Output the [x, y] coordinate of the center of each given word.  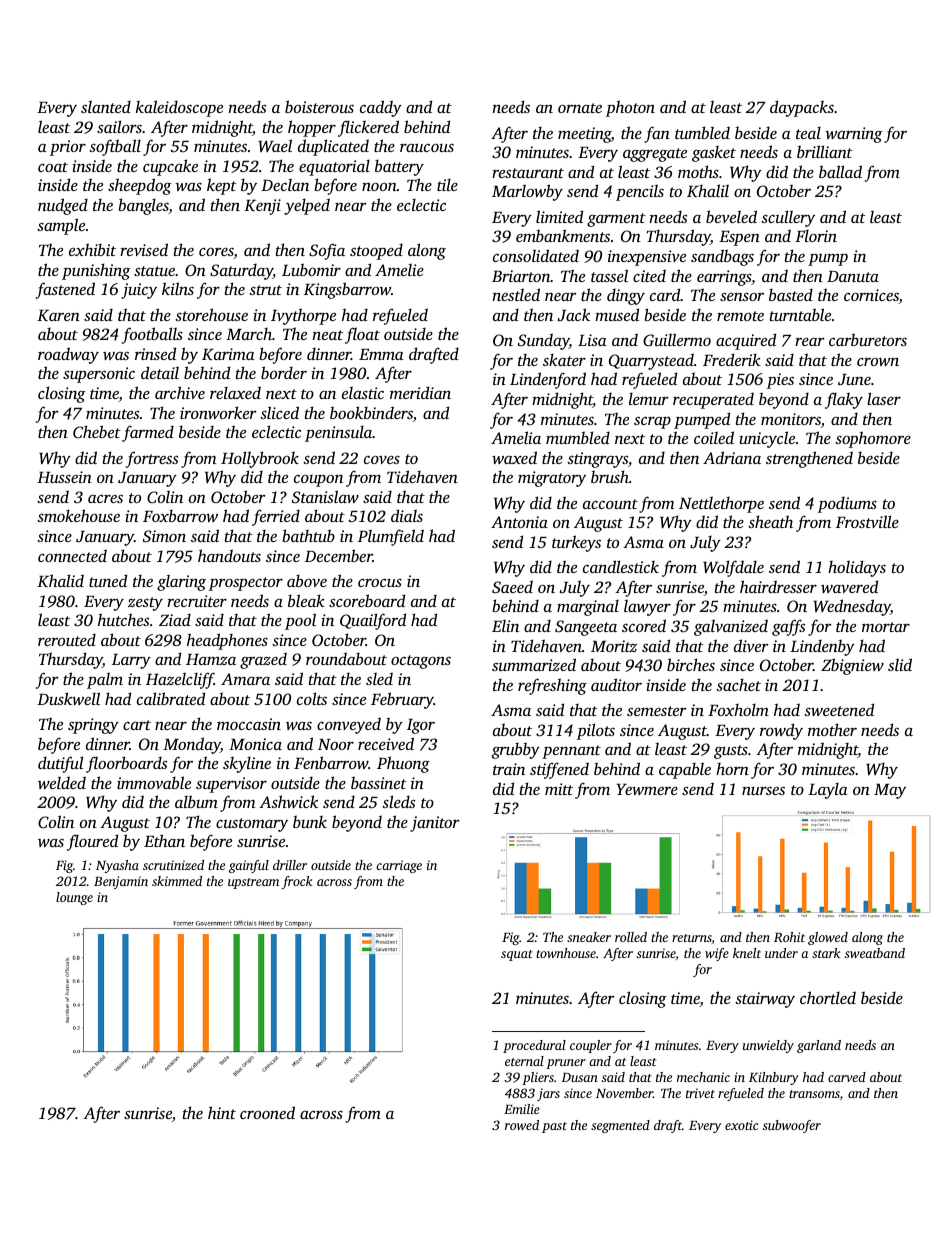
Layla [828, 790]
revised [144, 249]
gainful [249, 866]
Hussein [64, 477]
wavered [849, 586]
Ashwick [288, 801]
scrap [652, 422]
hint [222, 1112]
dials [407, 515]
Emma [381, 354]
